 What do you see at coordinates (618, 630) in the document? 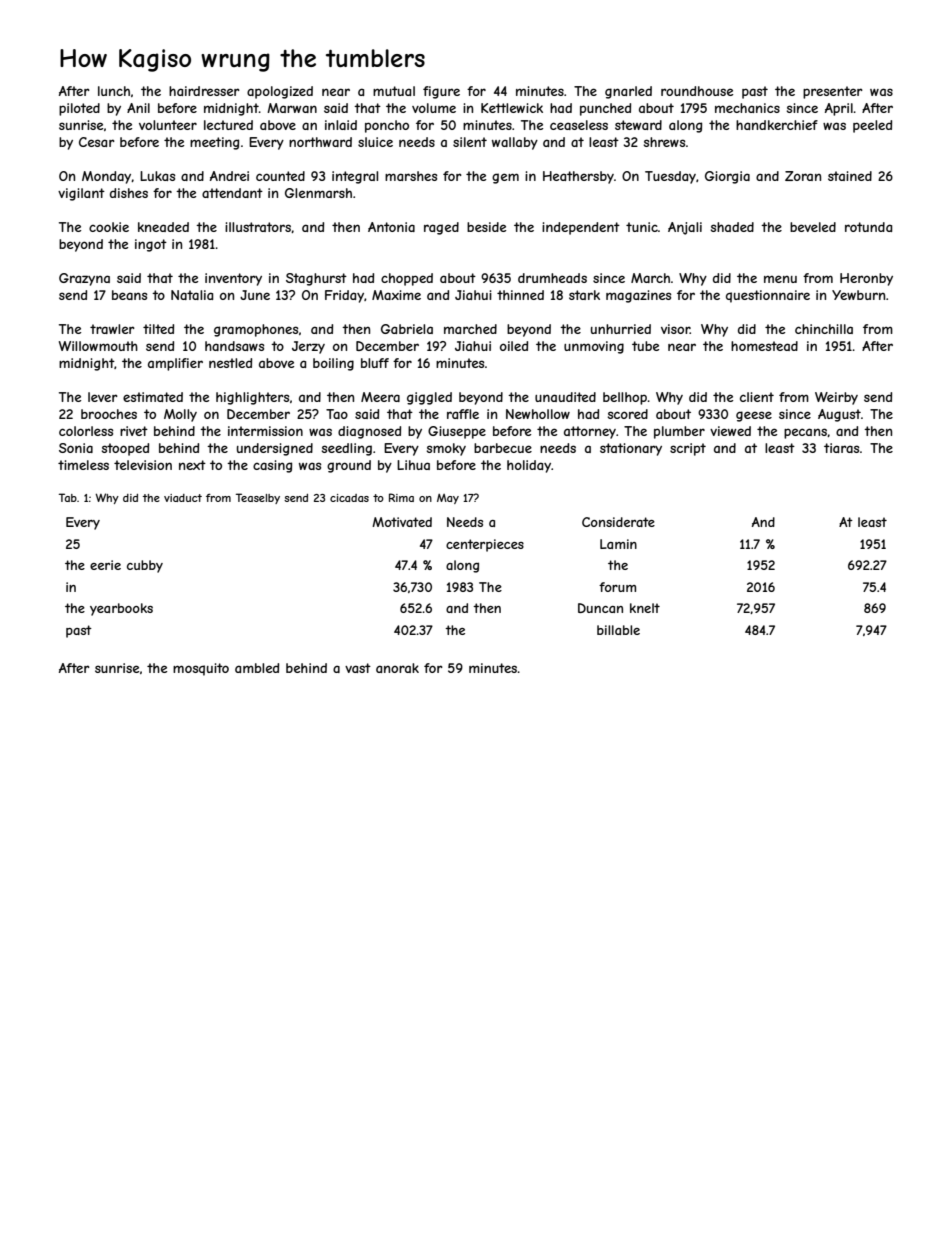
I see `billable` at bounding box center [618, 630].
